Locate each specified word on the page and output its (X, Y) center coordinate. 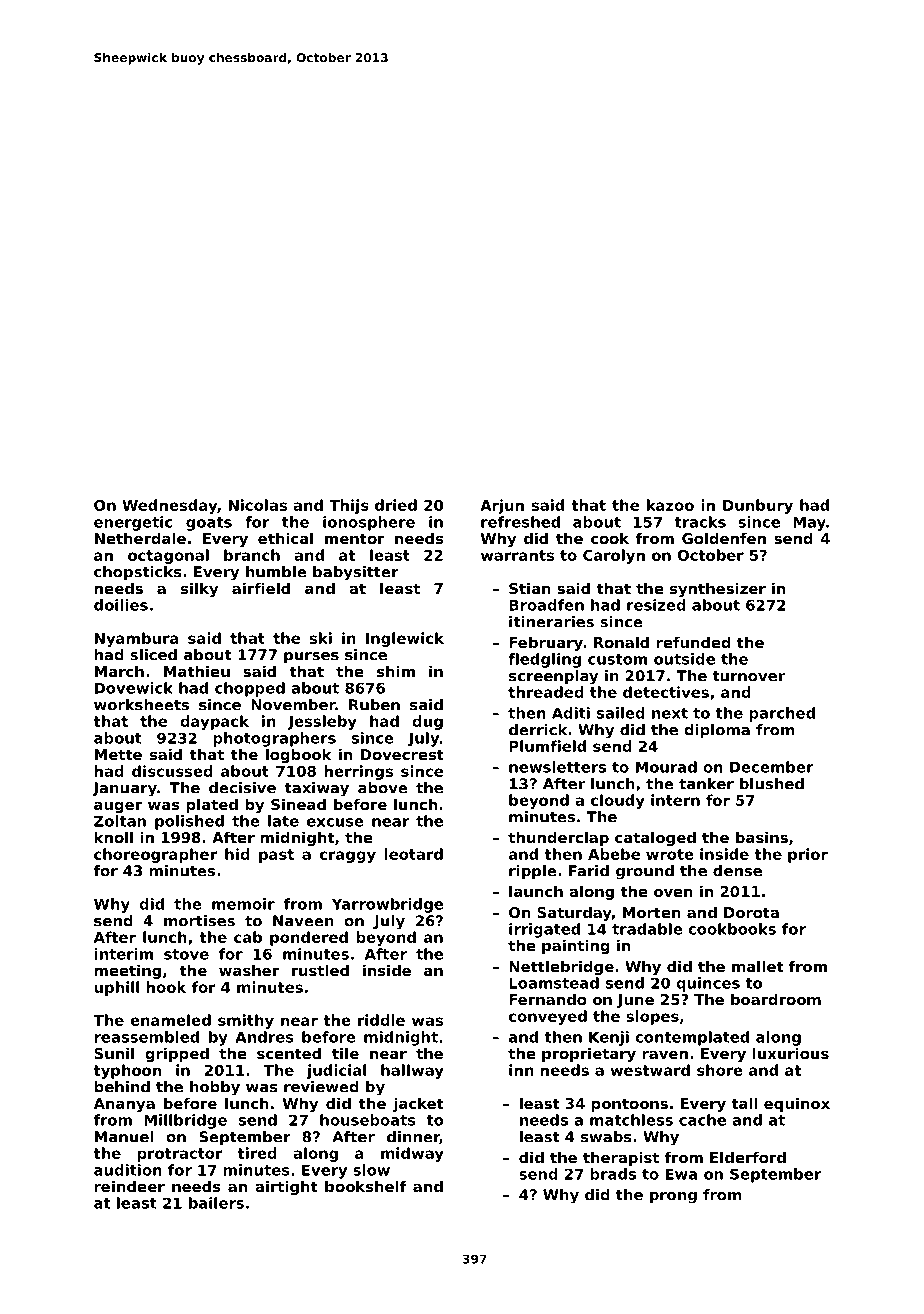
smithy (246, 1021)
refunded (693, 642)
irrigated (544, 930)
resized (656, 605)
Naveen (303, 921)
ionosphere (369, 523)
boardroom (776, 999)
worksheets (141, 705)
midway (412, 1154)
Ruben (374, 705)
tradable (647, 929)
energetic (133, 523)
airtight (286, 1187)
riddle (381, 1020)
